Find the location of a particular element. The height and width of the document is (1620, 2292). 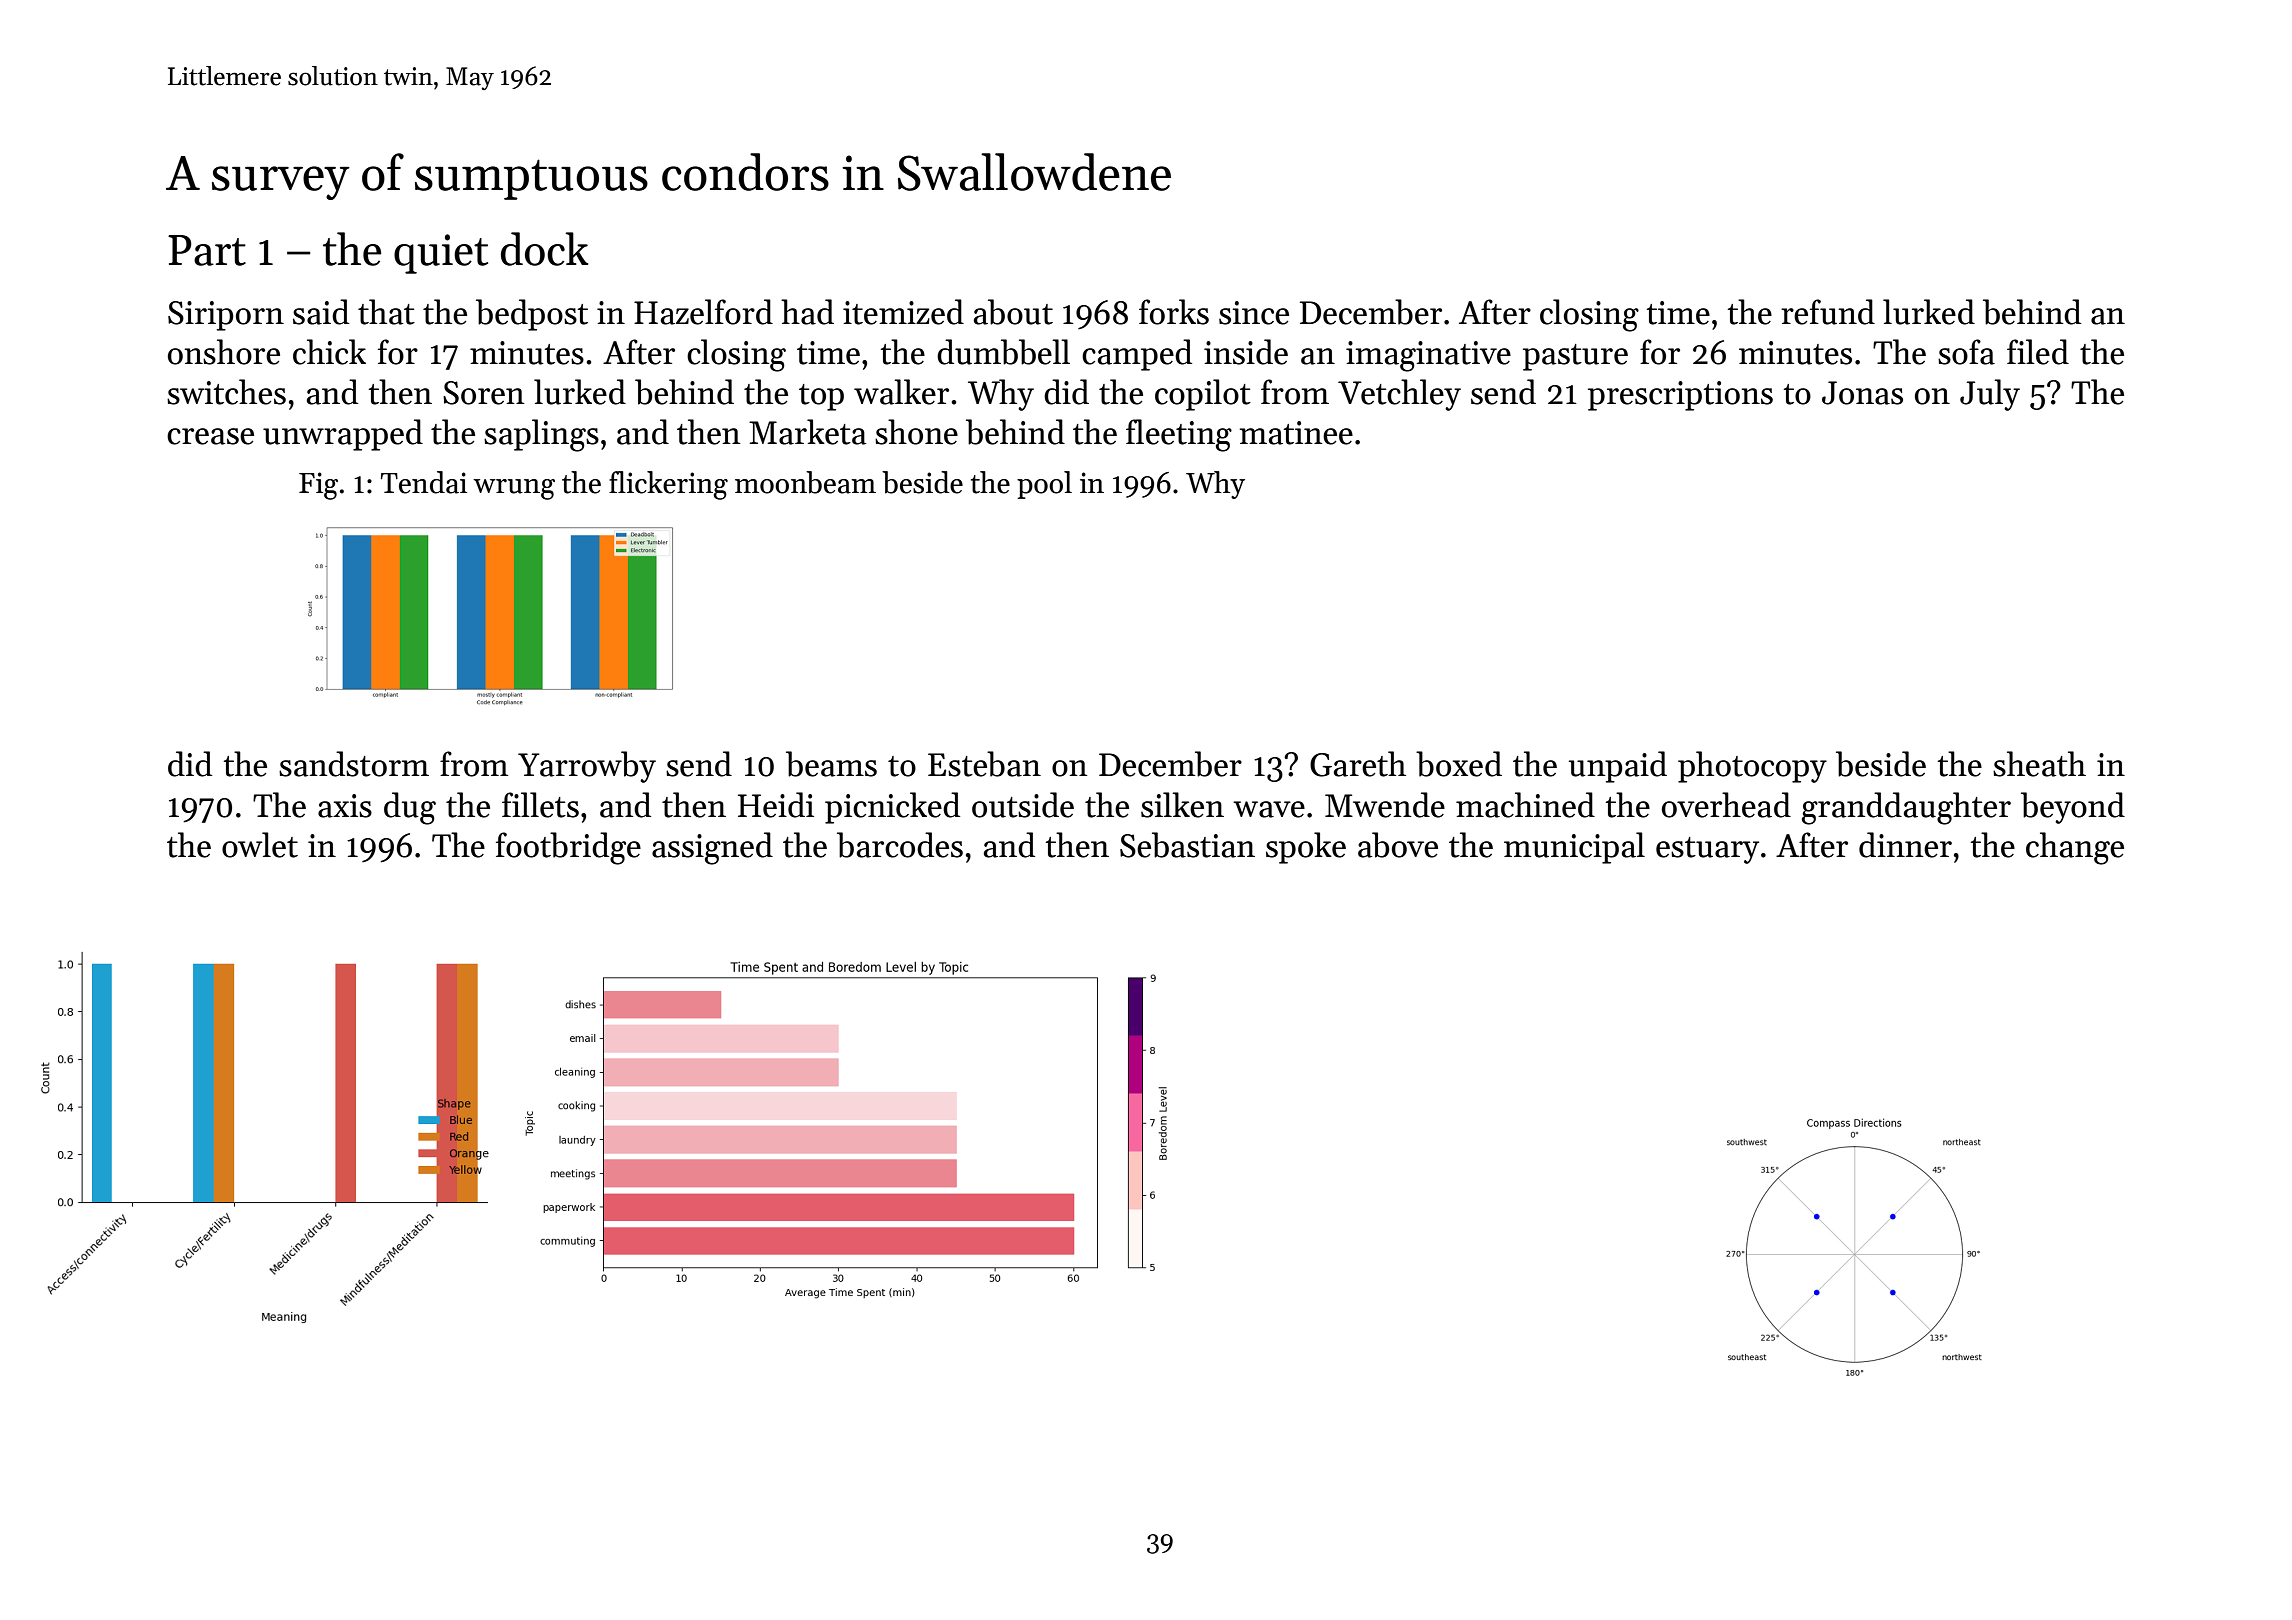

pool is located at coordinates (1044, 485).
